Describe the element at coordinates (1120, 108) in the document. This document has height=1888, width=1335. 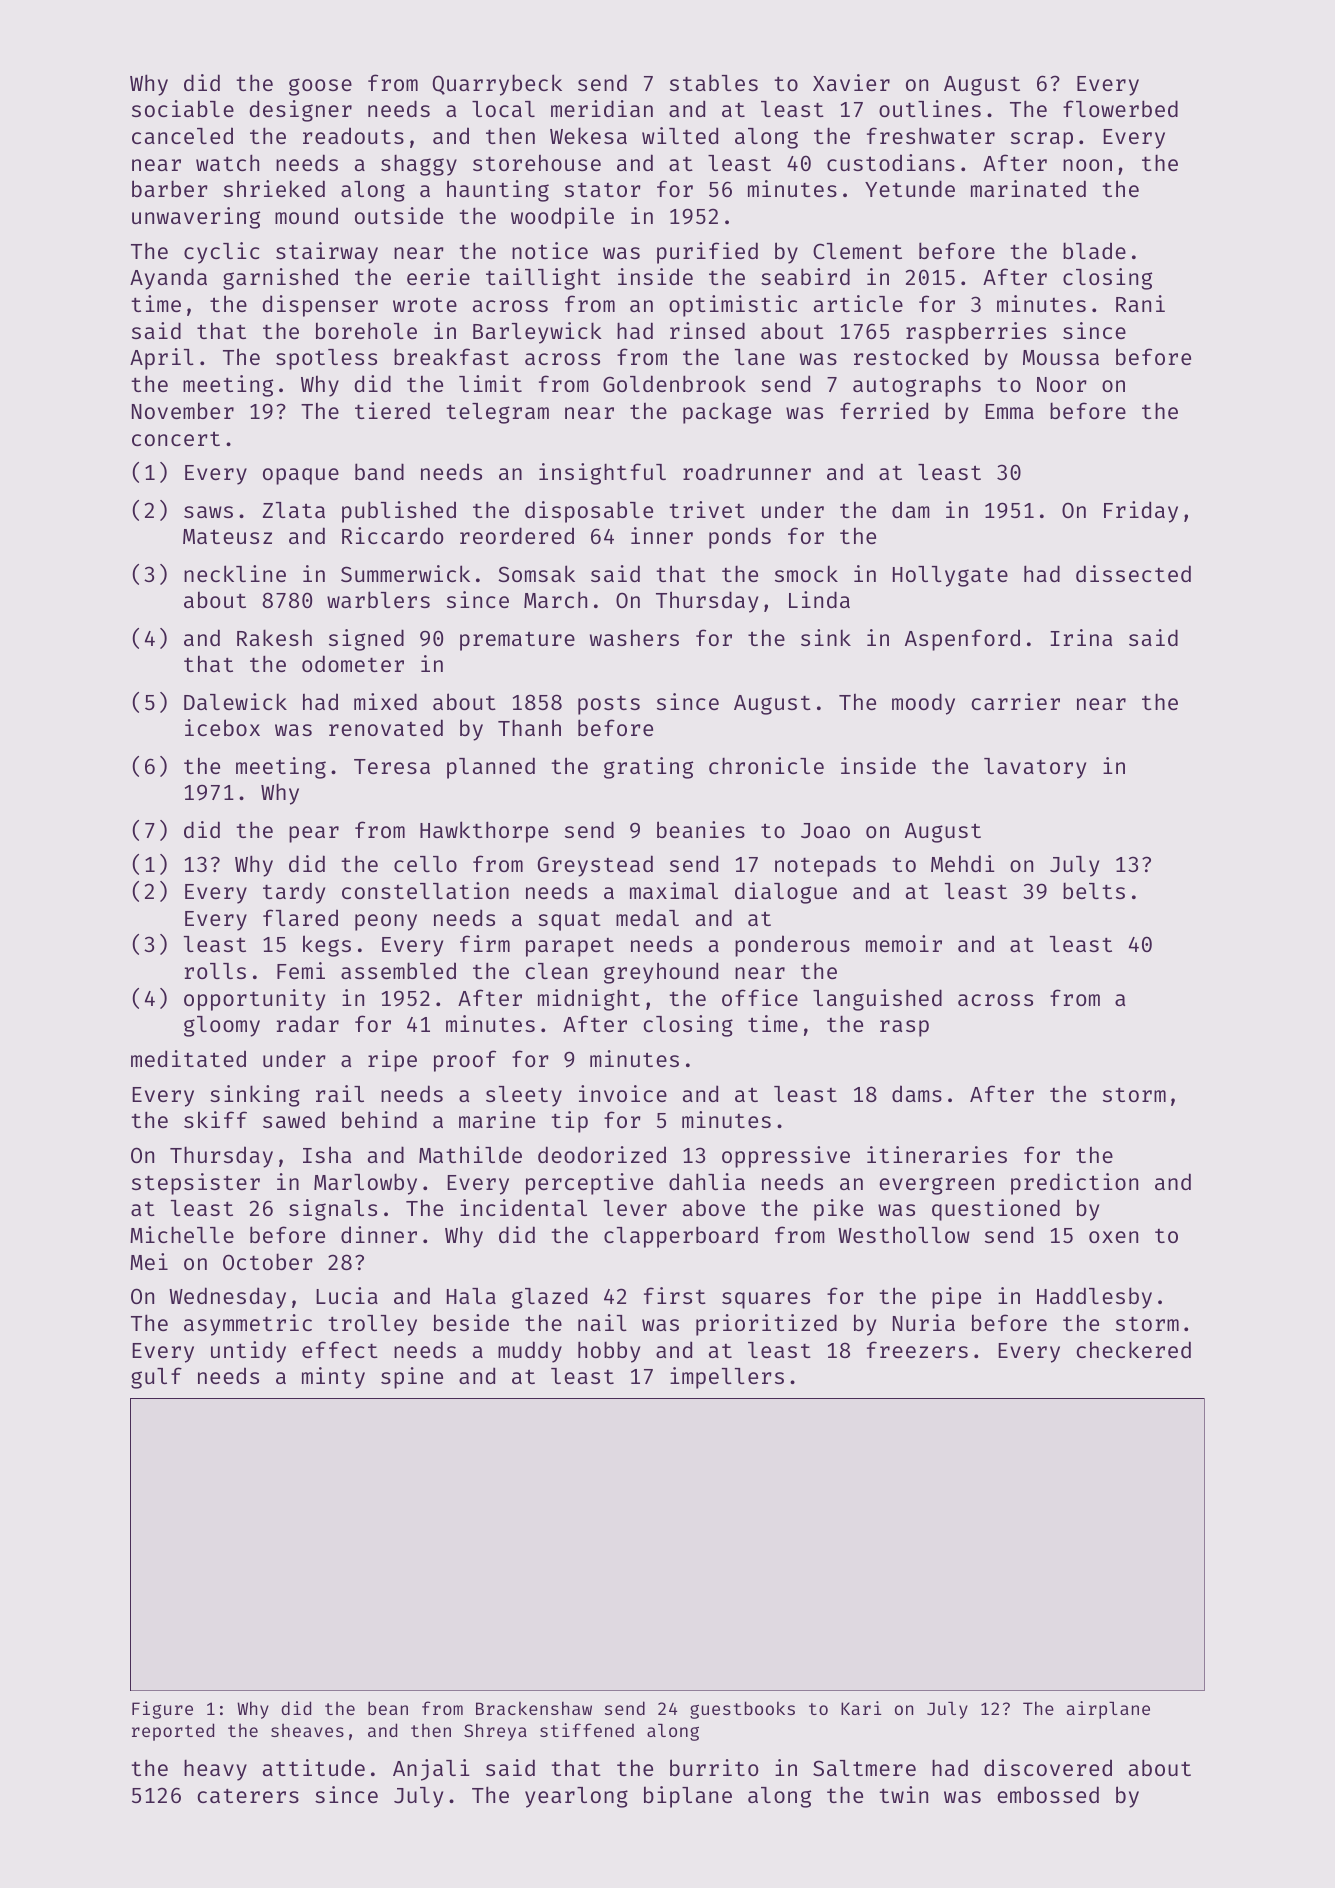
I see `flowerbed` at that location.
